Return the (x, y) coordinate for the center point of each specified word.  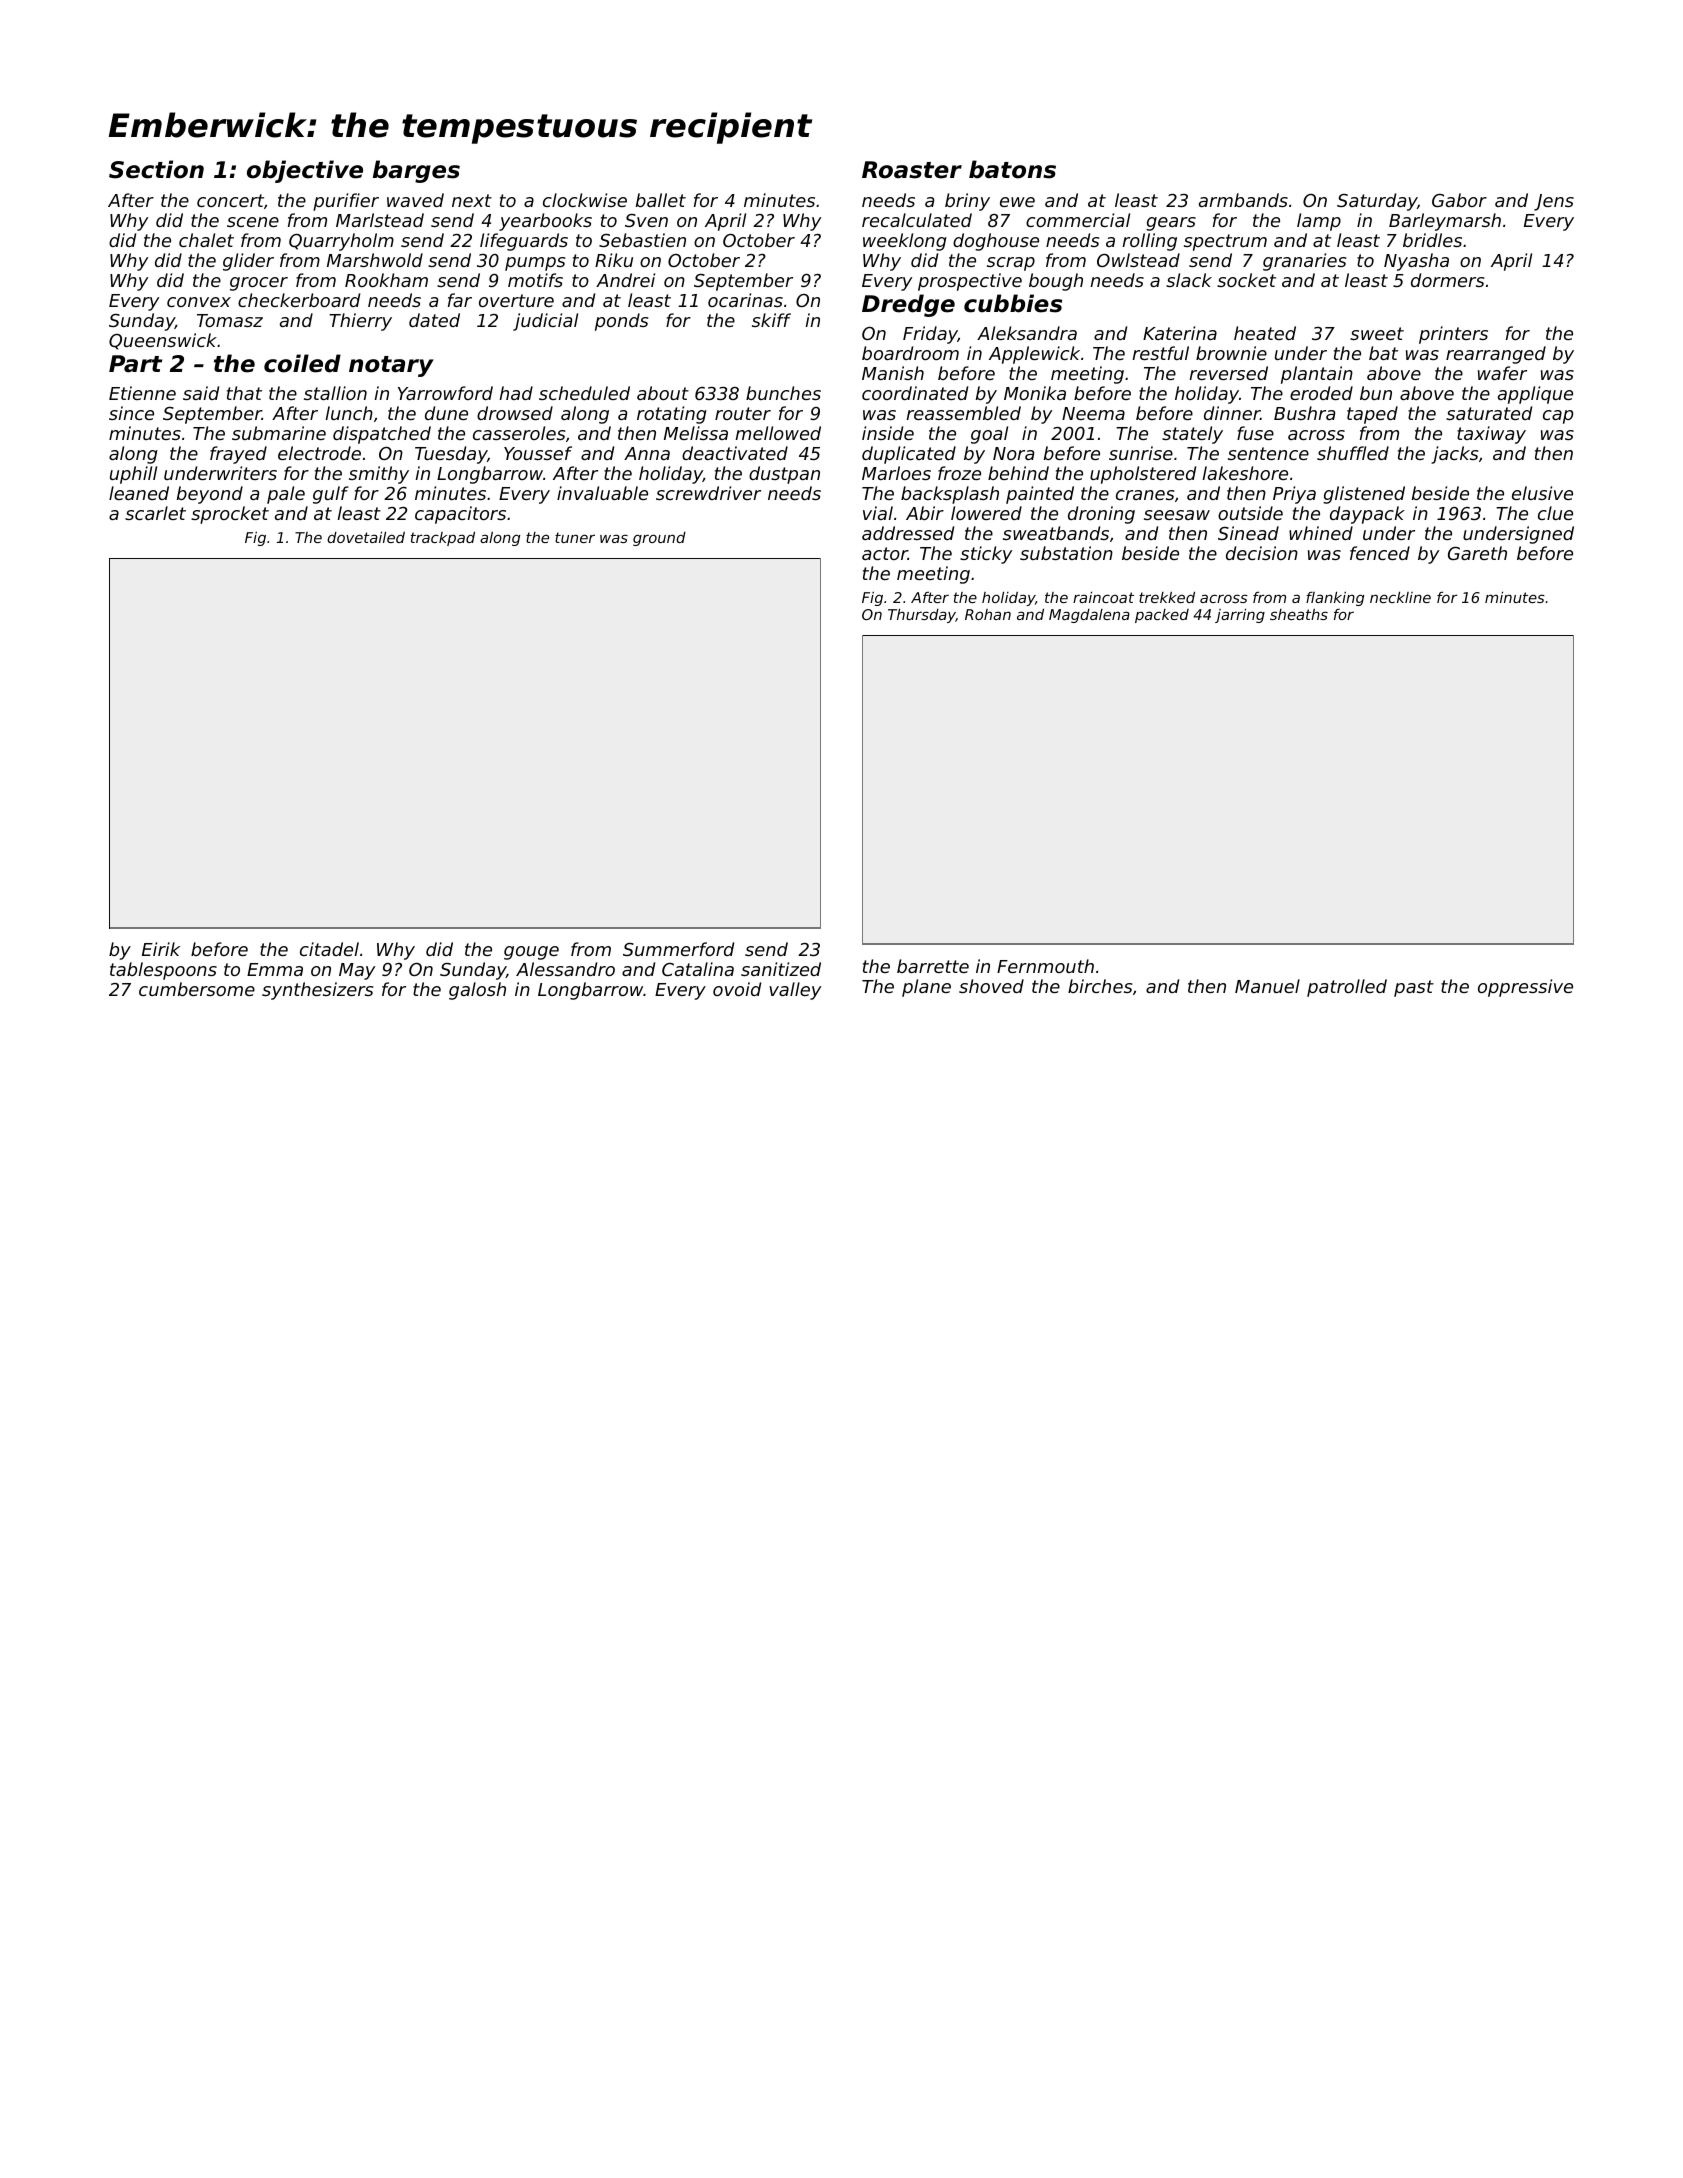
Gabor (1459, 200)
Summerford (678, 949)
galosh (477, 991)
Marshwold (375, 260)
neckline (1400, 597)
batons (1012, 169)
